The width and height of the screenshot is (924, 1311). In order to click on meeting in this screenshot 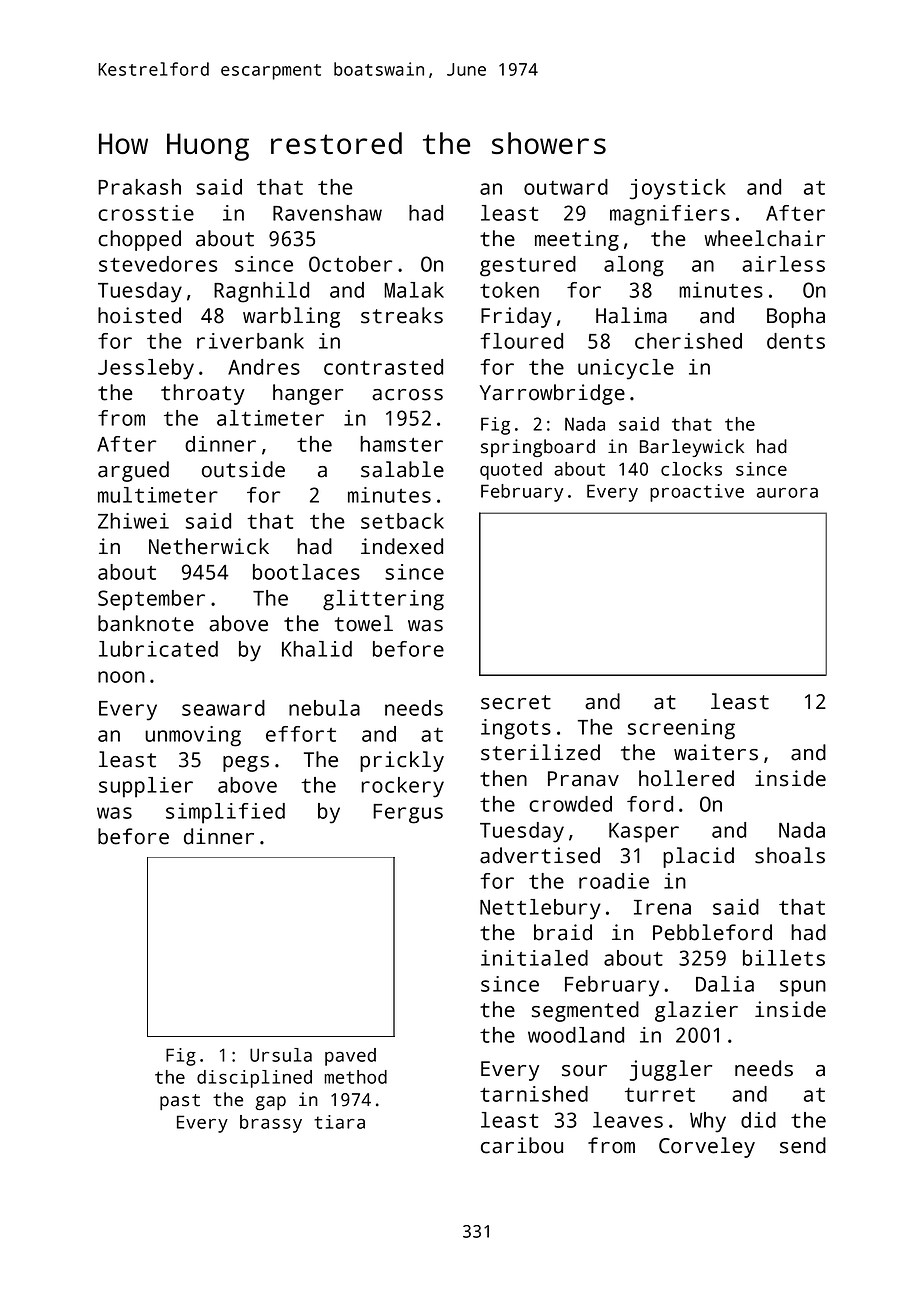, I will do `click(577, 240)`.
